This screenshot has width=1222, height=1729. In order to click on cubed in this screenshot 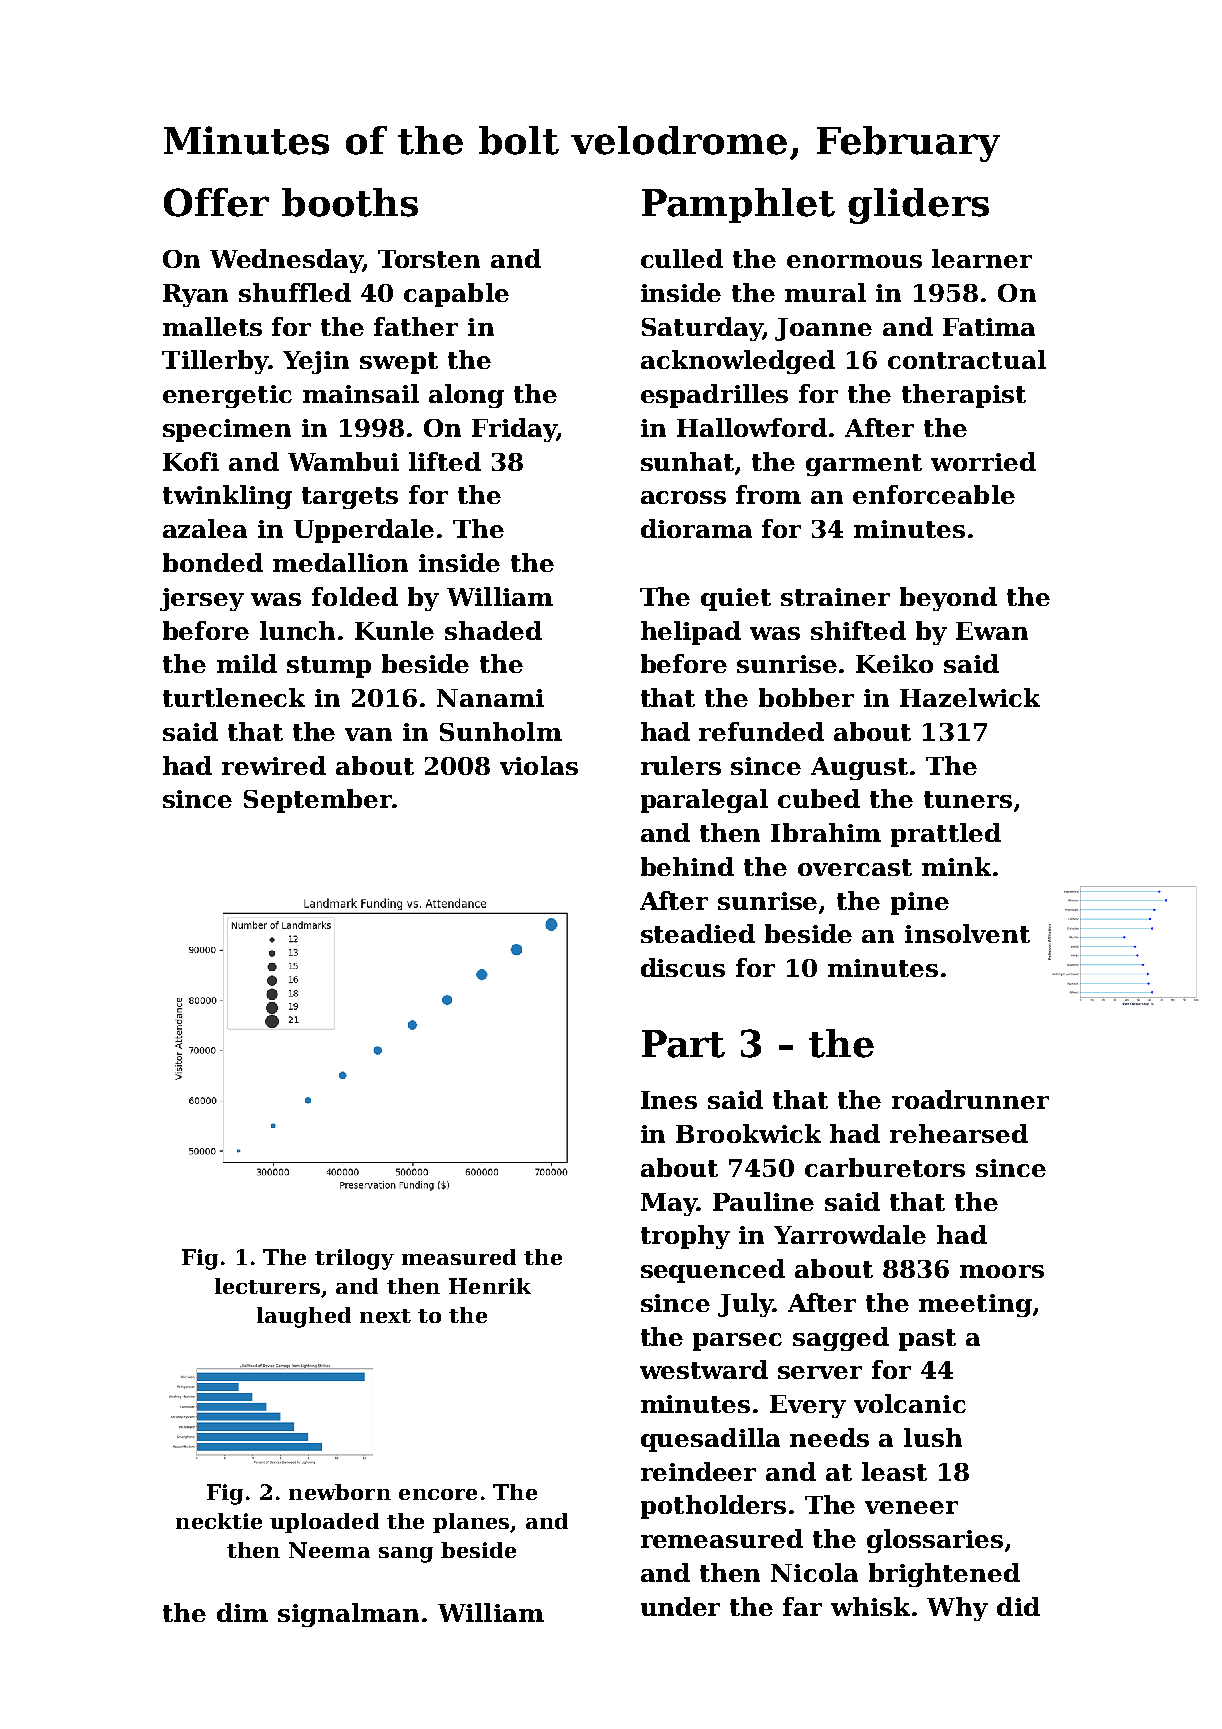, I will do `click(819, 798)`.
